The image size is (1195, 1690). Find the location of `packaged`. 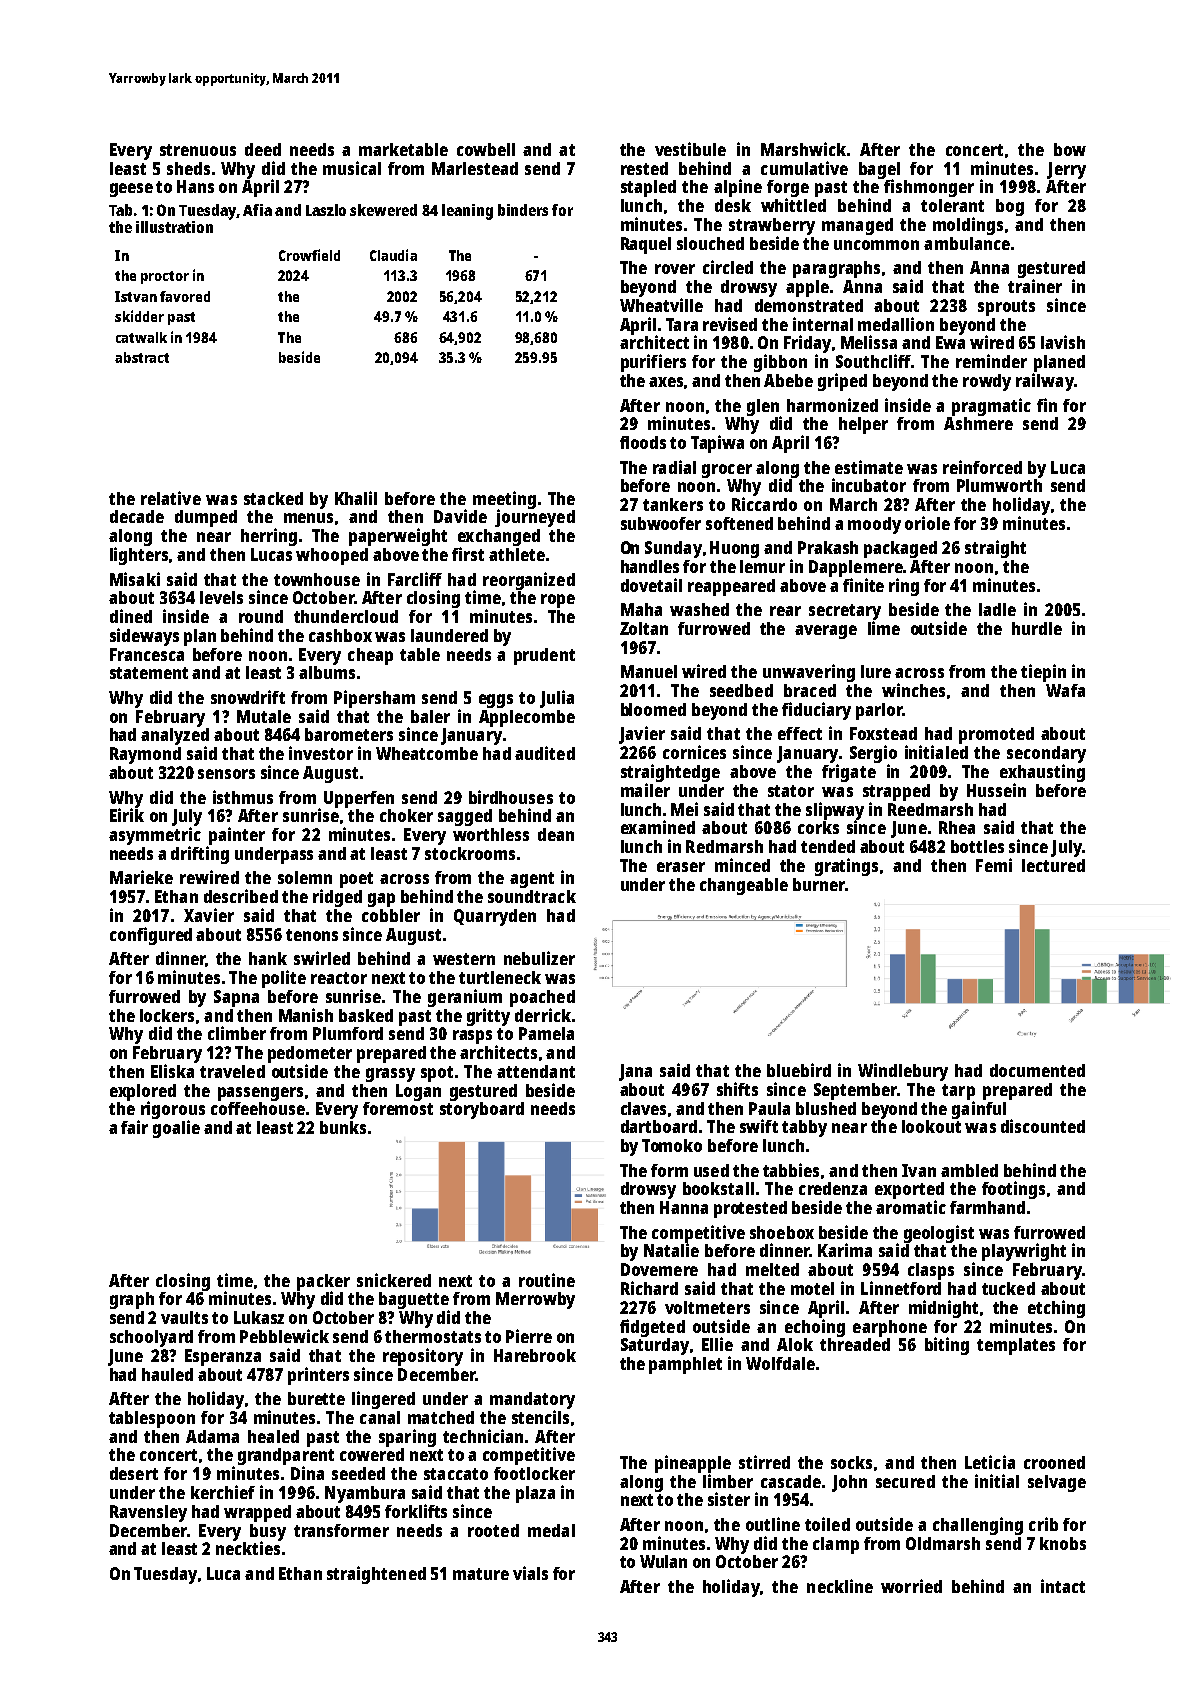

packaged is located at coordinates (900, 549).
